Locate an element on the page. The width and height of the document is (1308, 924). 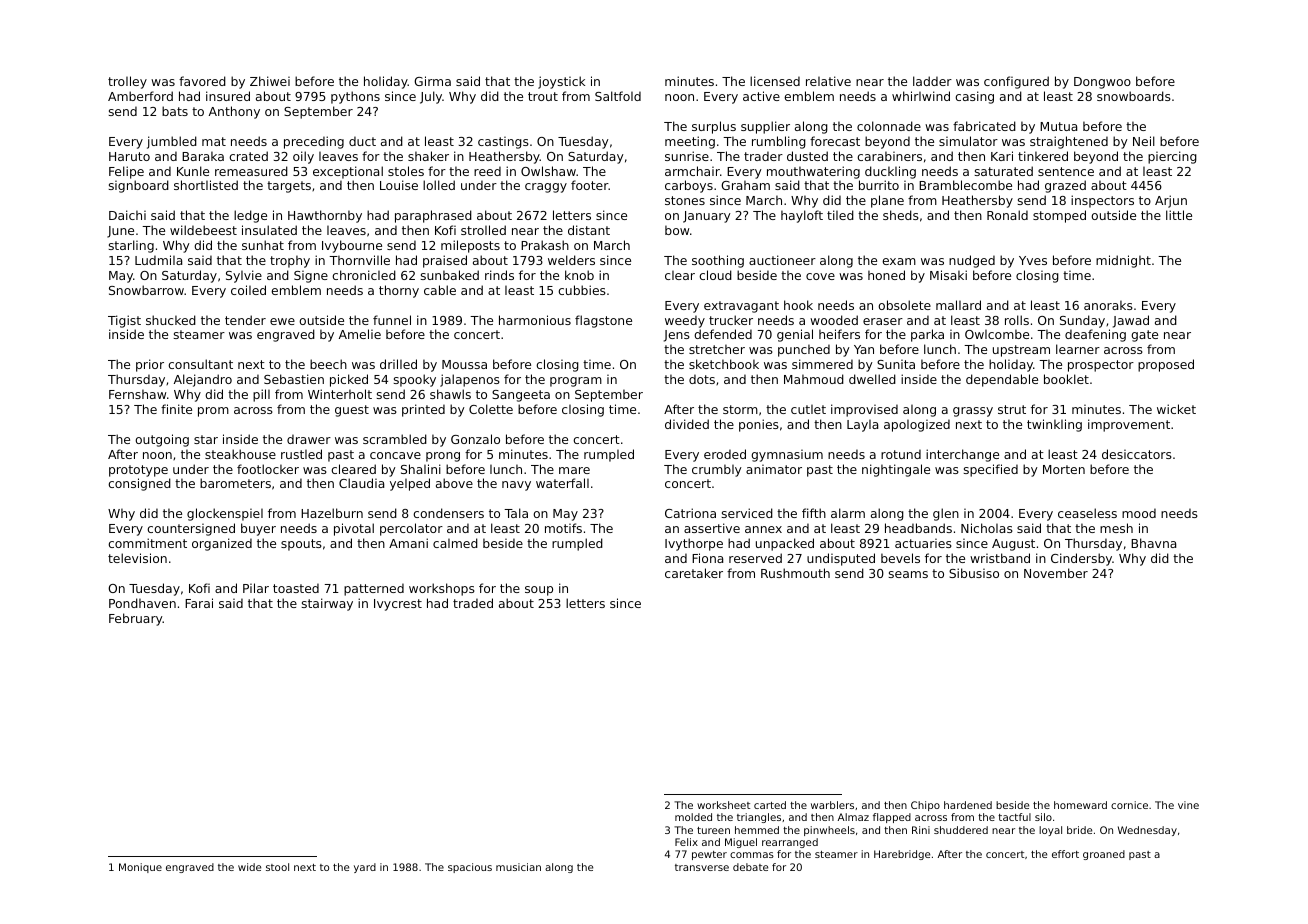
Ludmila is located at coordinates (158, 260).
